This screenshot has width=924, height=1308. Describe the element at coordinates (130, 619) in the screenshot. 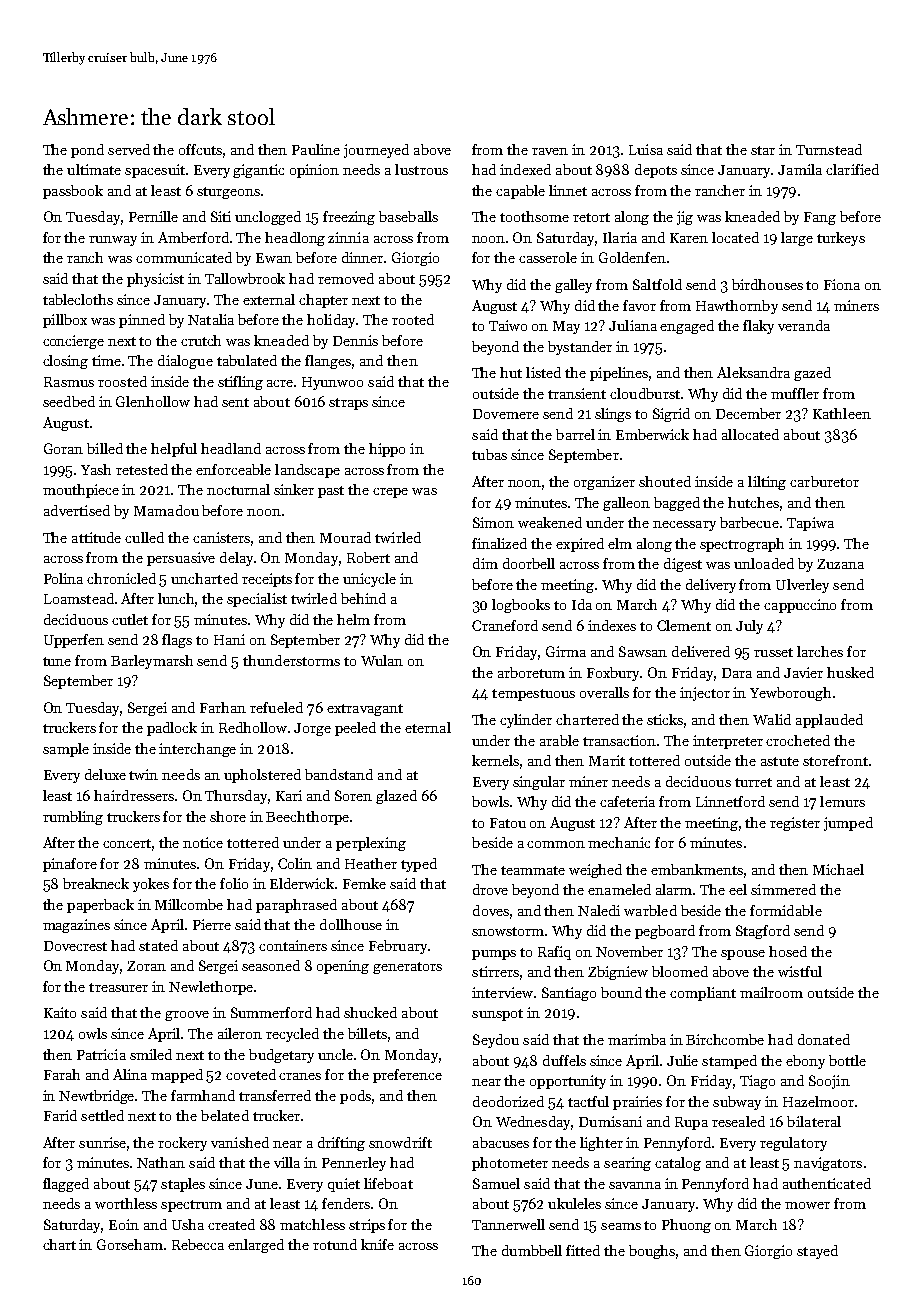

I see `cutlet` at that location.
